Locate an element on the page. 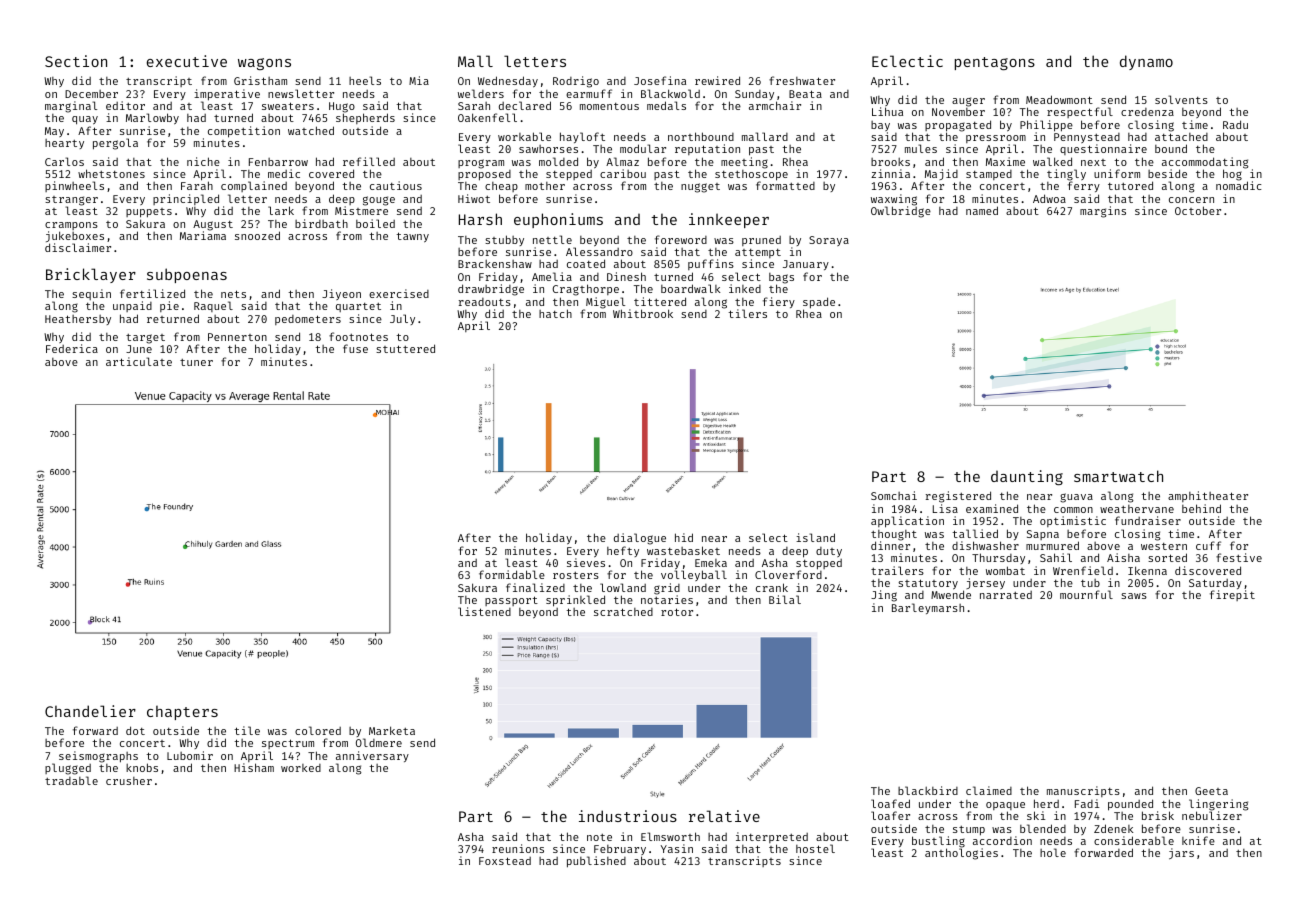 Image resolution: width=1308 pixels, height=924 pixels. principled is located at coordinates (186, 199).
